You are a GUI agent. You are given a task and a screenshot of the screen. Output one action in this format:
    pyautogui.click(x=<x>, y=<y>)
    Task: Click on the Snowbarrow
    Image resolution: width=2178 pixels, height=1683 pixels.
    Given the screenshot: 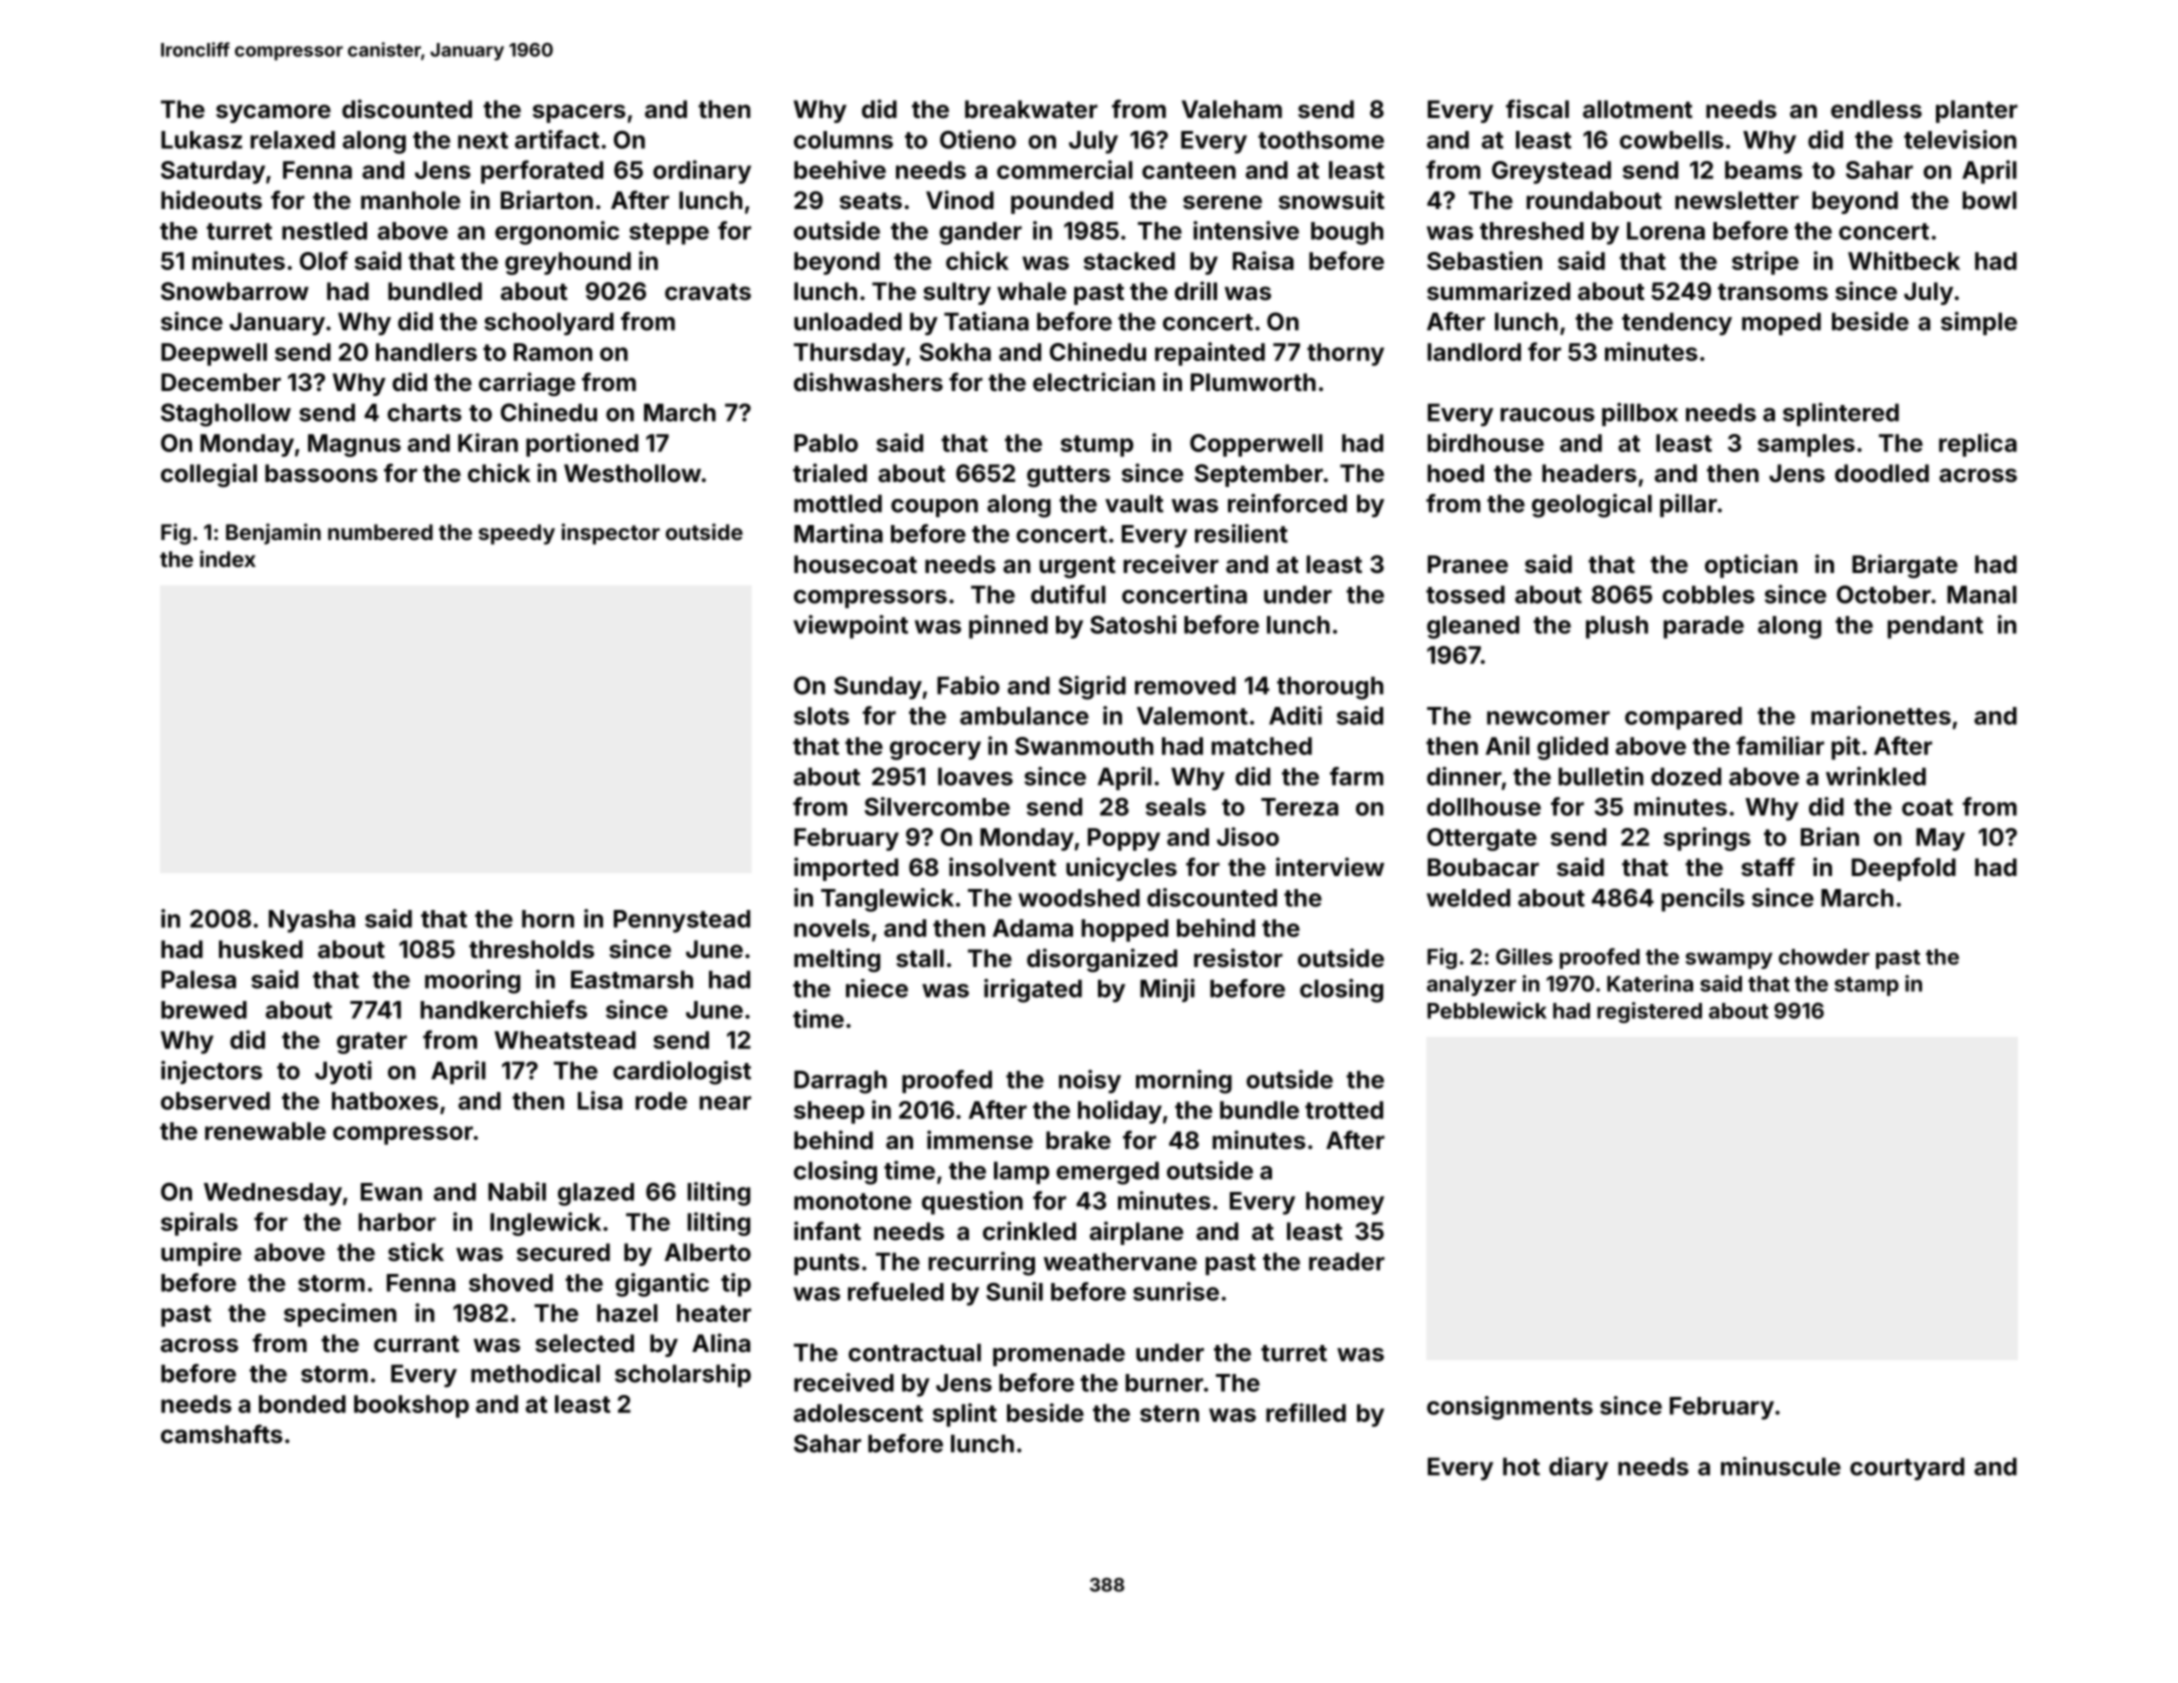 What is the action you would take?
    pyautogui.click(x=235, y=291)
